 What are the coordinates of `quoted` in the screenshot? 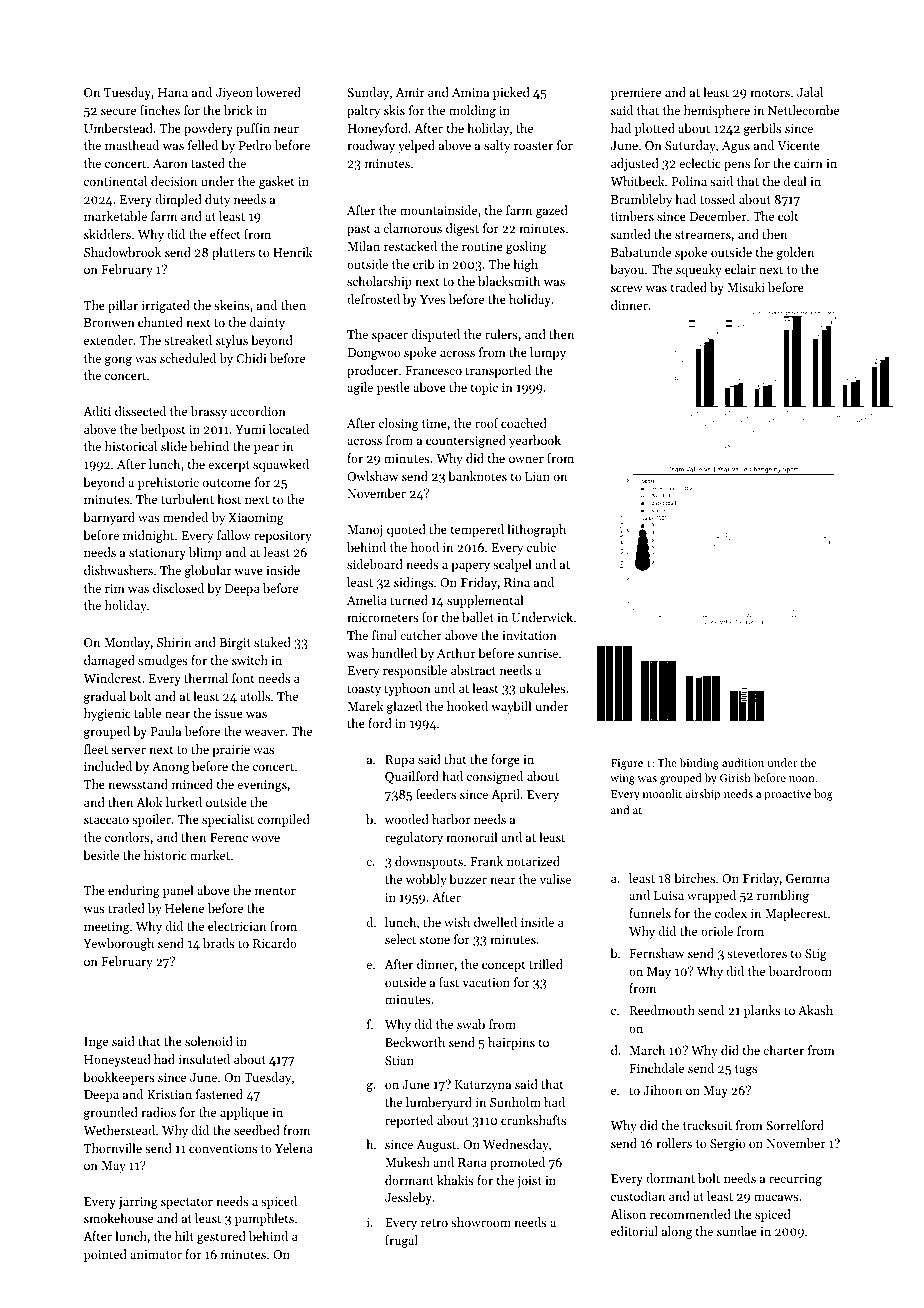 It's located at (406, 530).
